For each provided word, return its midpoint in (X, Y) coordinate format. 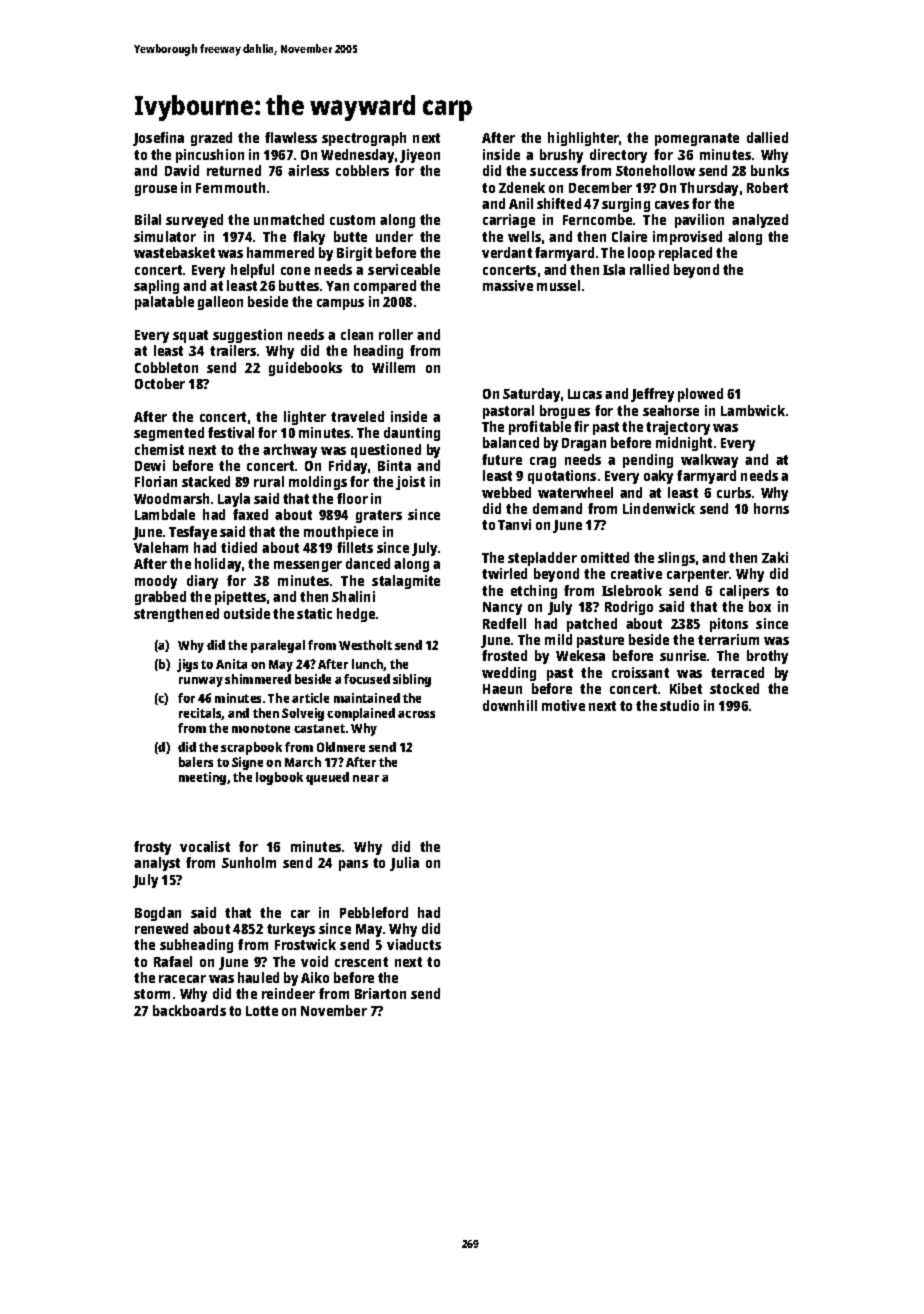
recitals (200, 714)
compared (385, 287)
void (314, 961)
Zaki (775, 557)
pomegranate (697, 139)
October (160, 383)
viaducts (414, 944)
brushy (561, 156)
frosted (504, 655)
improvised (687, 238)
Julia (404, 864)
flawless (291, 137)
